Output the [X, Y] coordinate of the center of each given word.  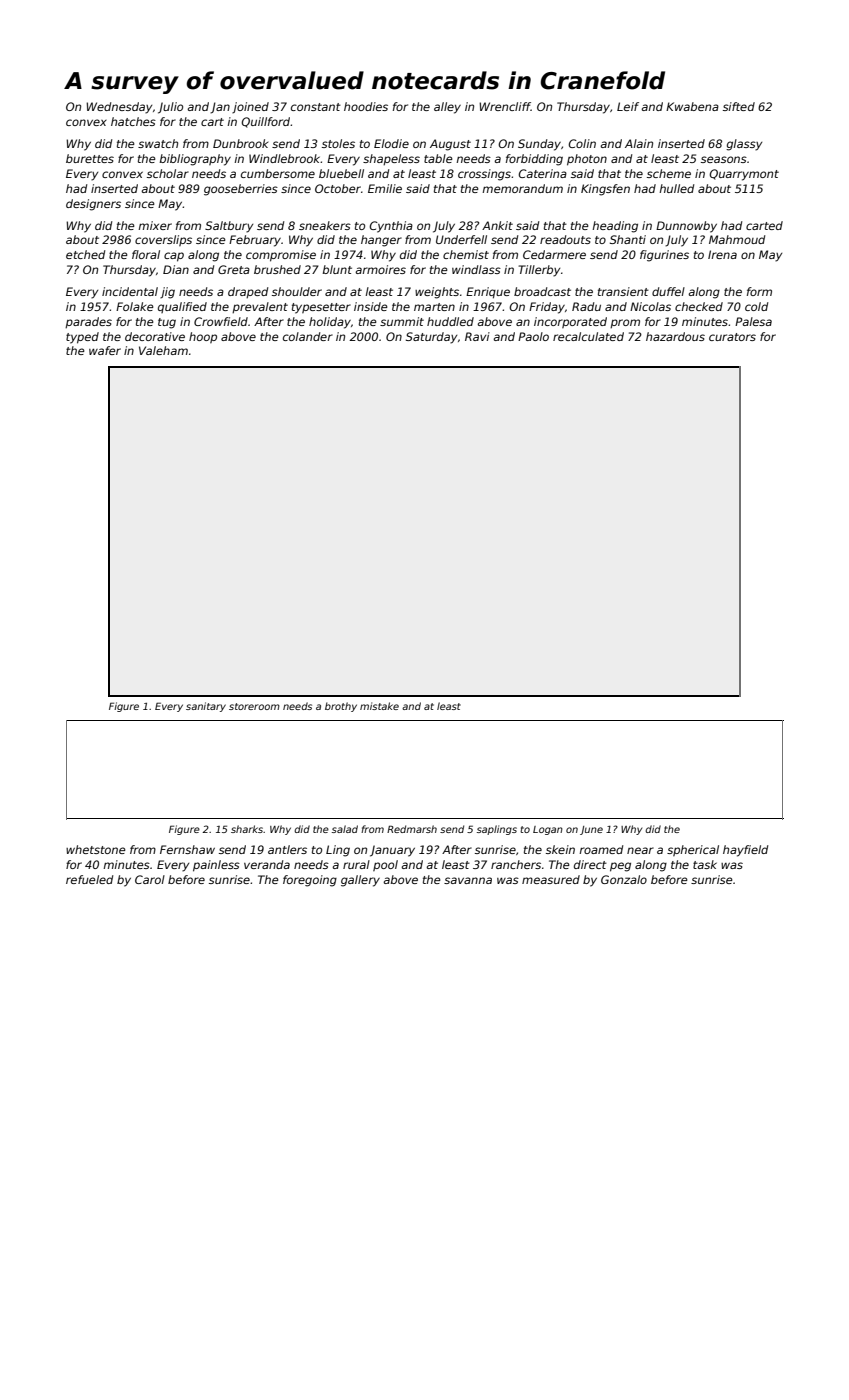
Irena [722, 254]
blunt [337, 269]
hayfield [745, 851]
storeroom [254, 706]
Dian [176, 269]
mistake [379, 706]
